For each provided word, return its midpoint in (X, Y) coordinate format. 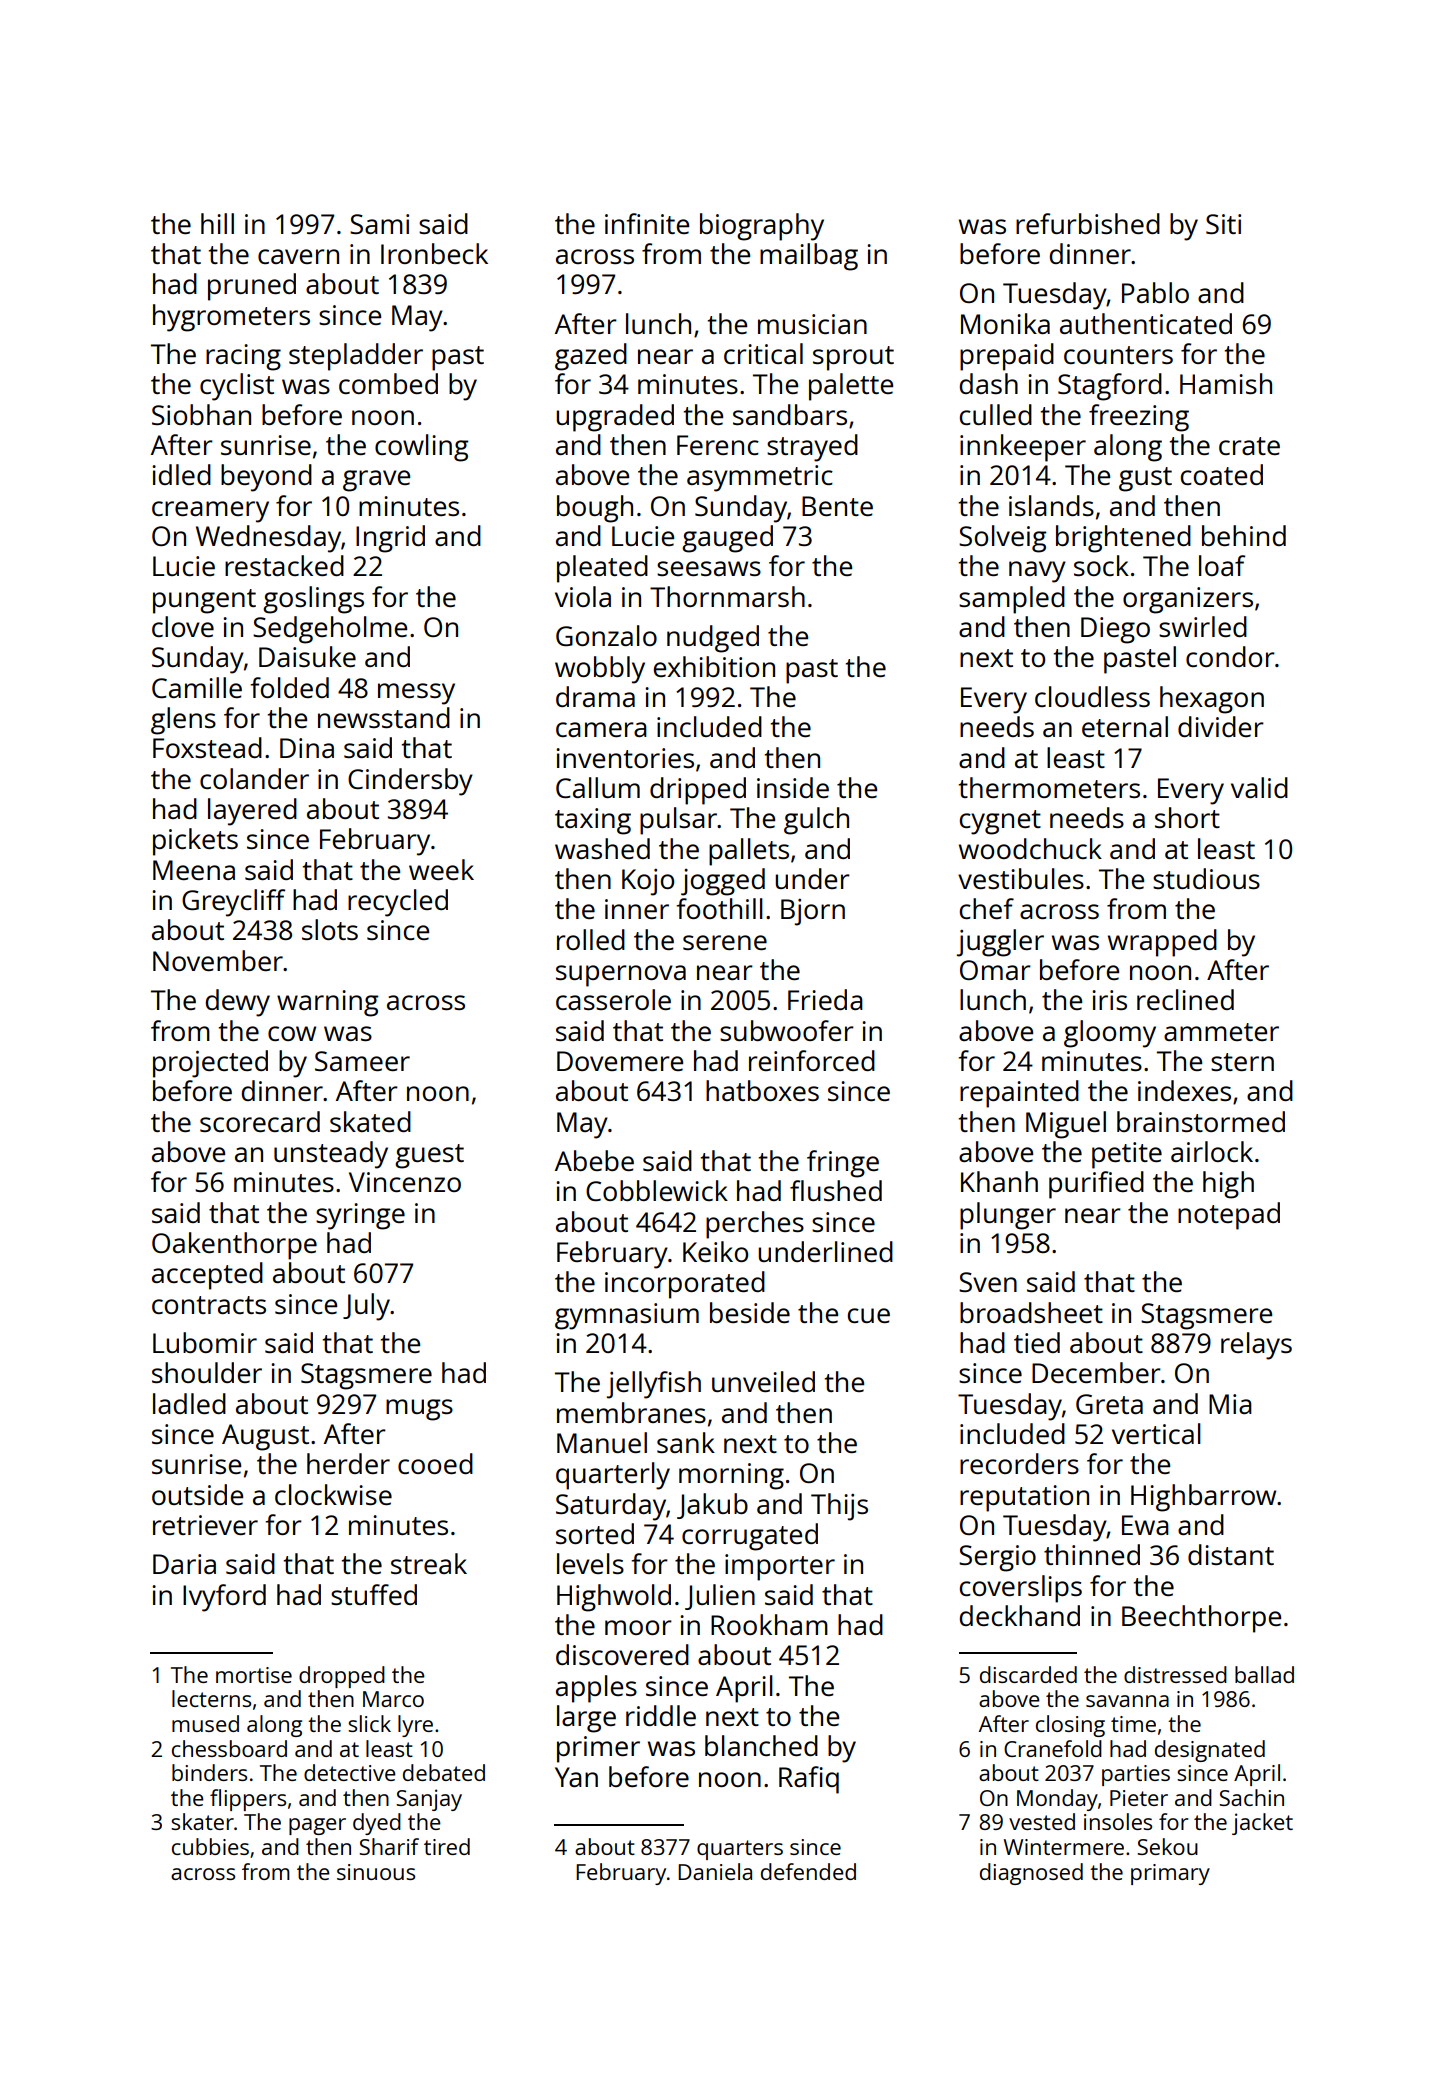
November (218, 960)
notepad (1229, 1216)
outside (197, 1494)
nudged (713, 639)
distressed (1175, 1674)
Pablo (1155, 292)
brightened (1123, 539)
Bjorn (813, 912)
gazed (591, 357)
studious (1206, 878)
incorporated (685, 1285)
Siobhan (201, 414)
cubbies (210, 1846)
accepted (207, 1276)
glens (183, 721)
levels (590, 1563)
